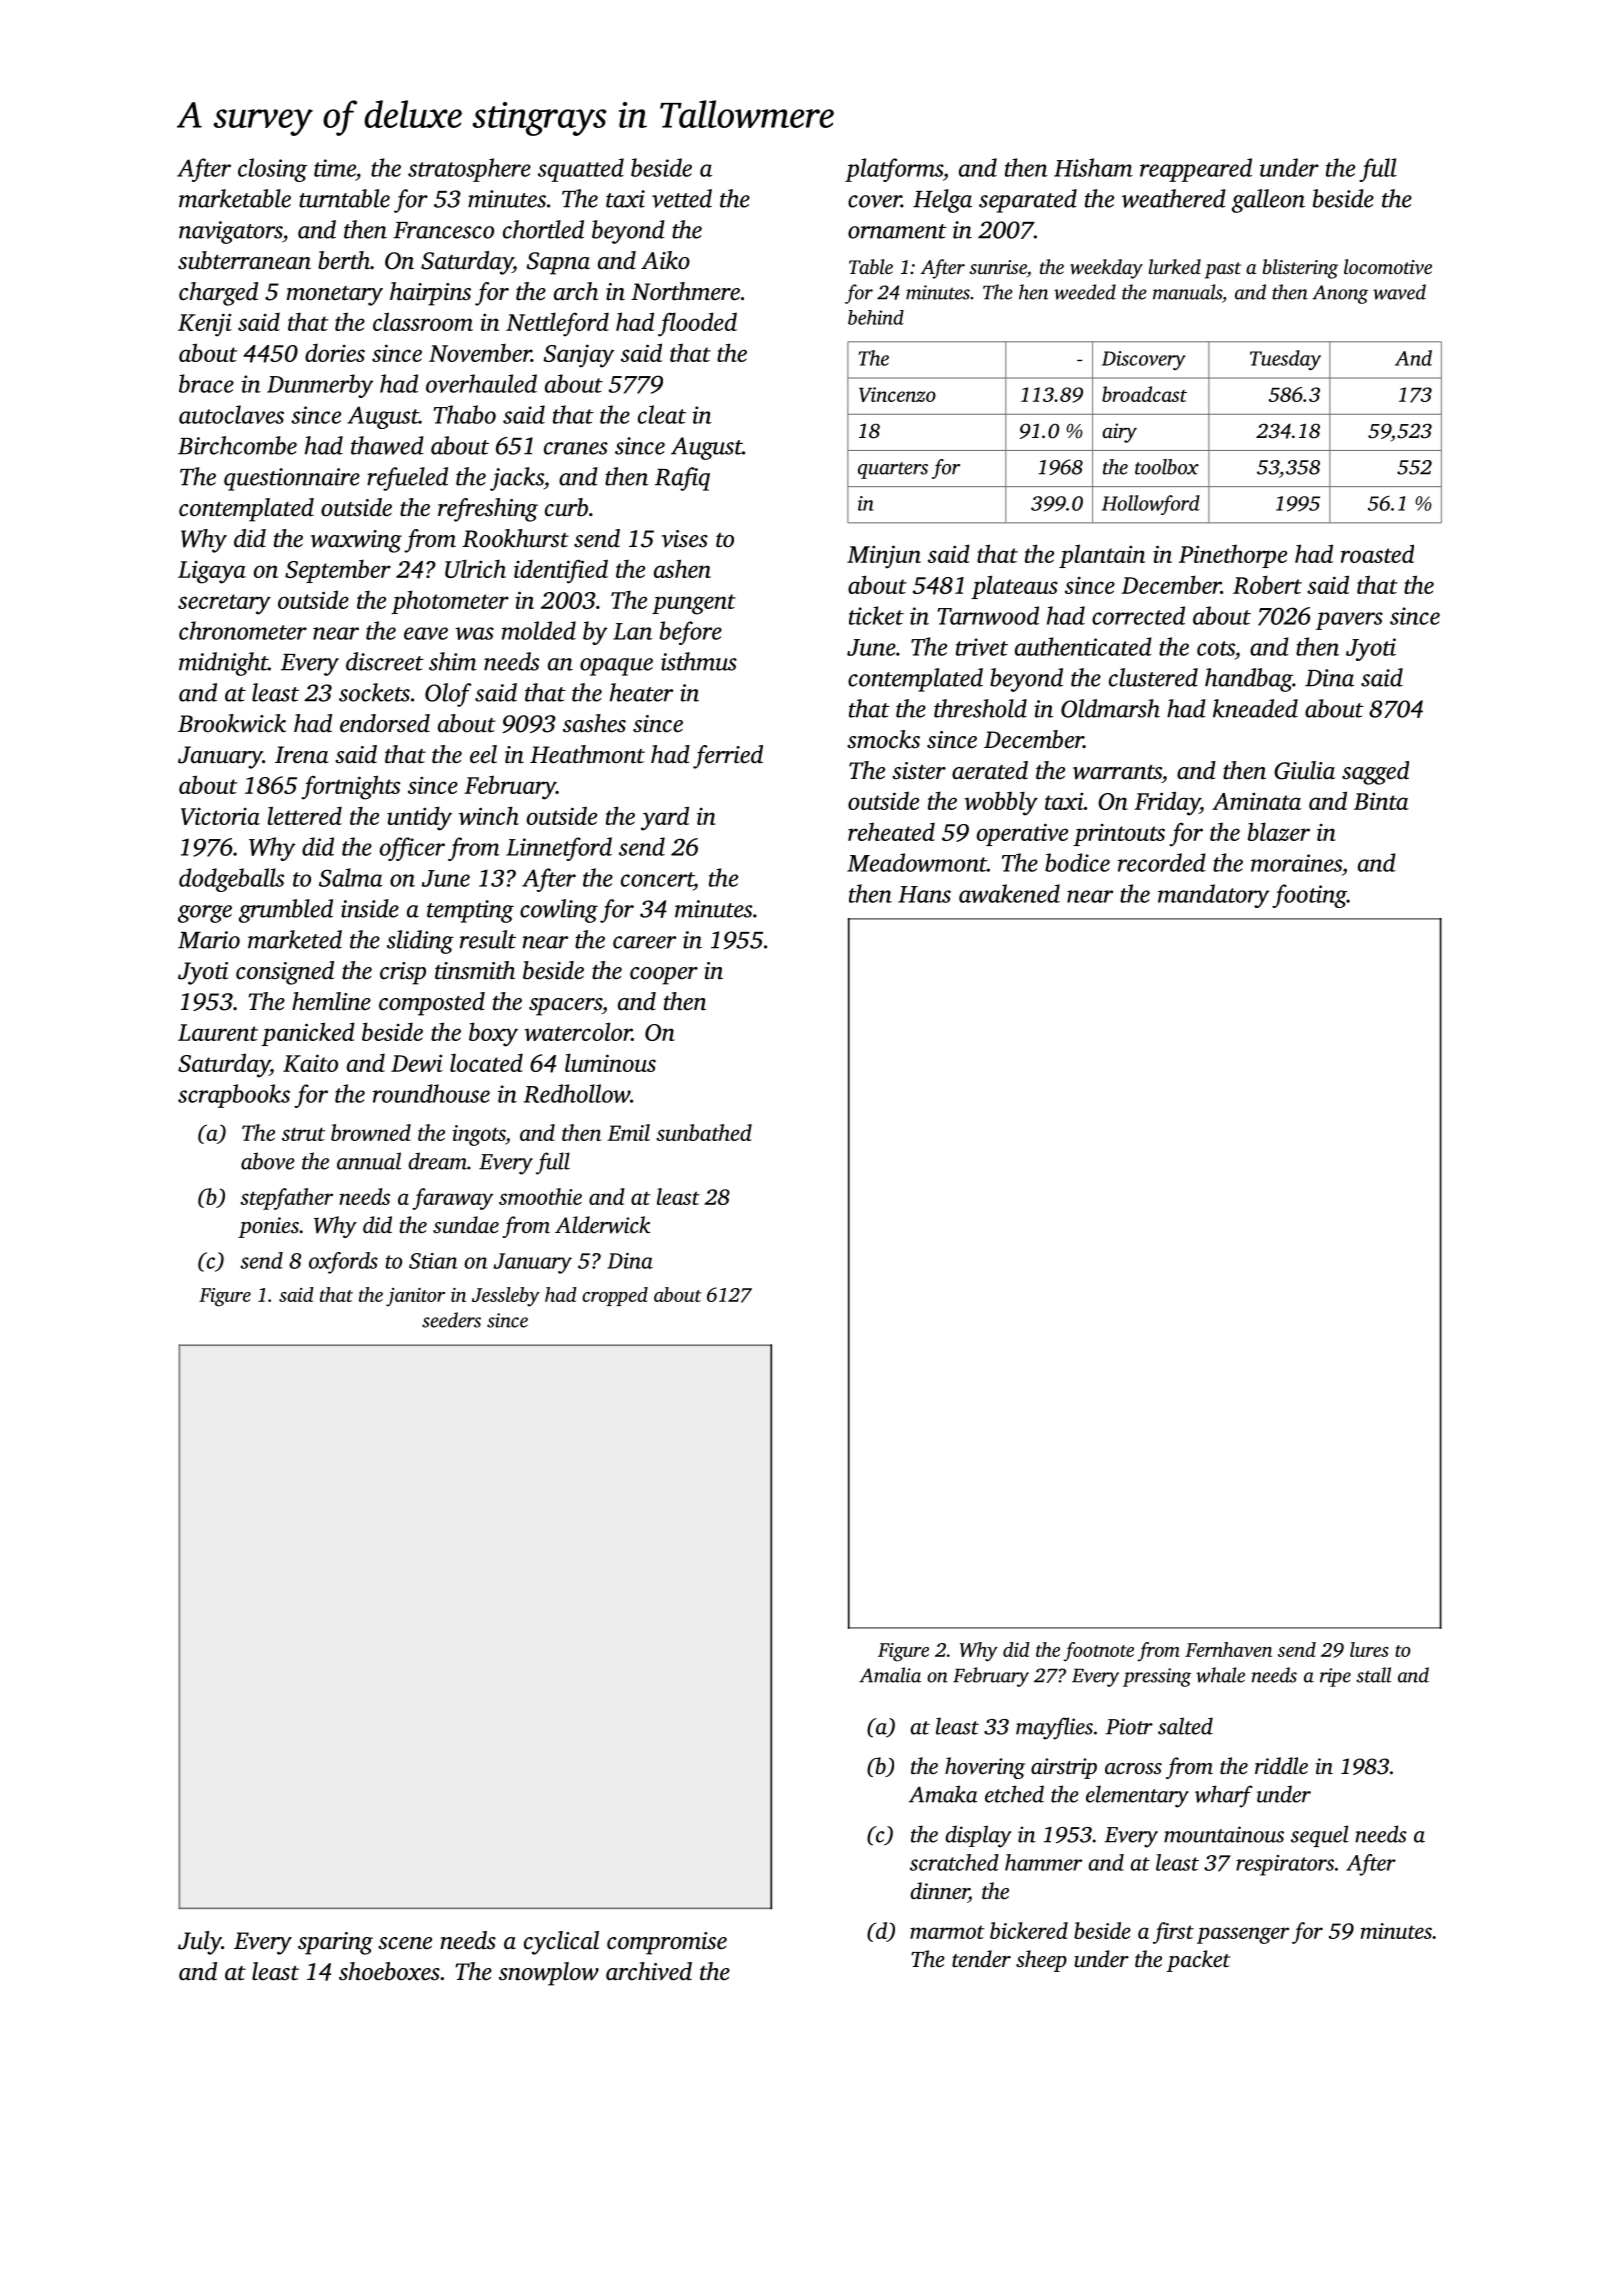  I want to click on awakened, so click(1009, 893).
